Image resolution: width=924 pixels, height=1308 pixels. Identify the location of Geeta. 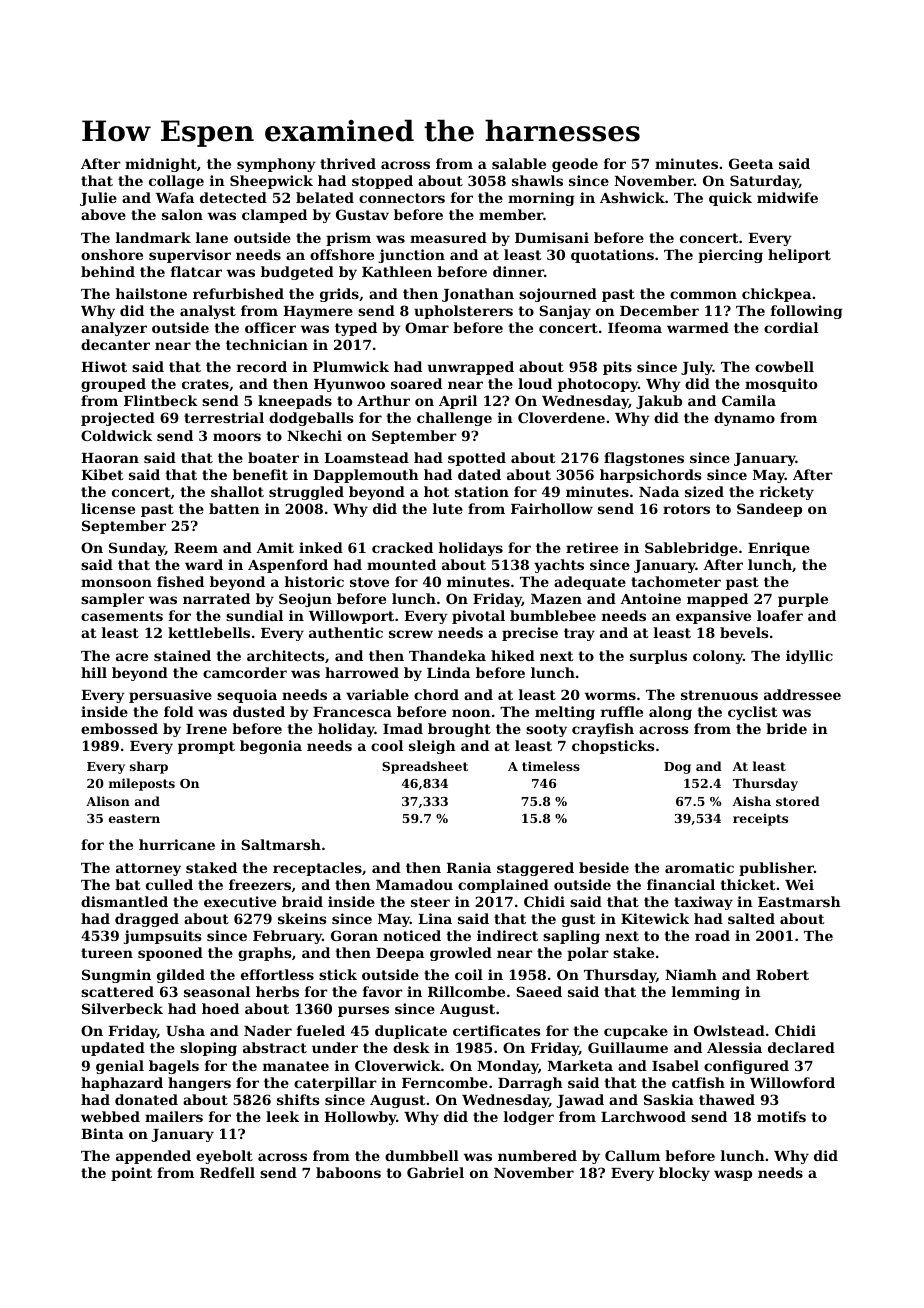
(751, 163).
